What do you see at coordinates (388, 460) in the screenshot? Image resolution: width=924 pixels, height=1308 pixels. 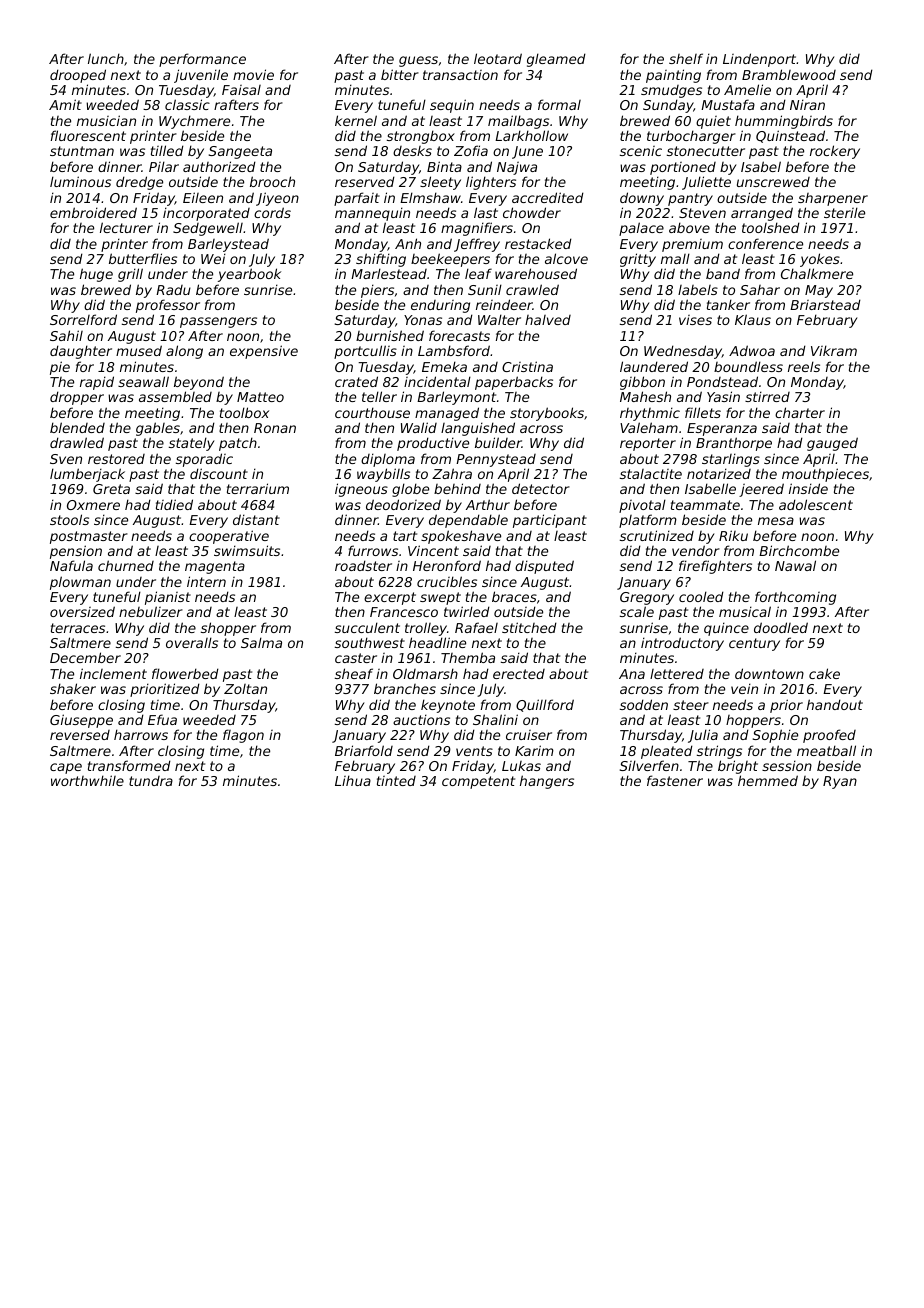 I see `diploma` at bounding box center [388, 460].
